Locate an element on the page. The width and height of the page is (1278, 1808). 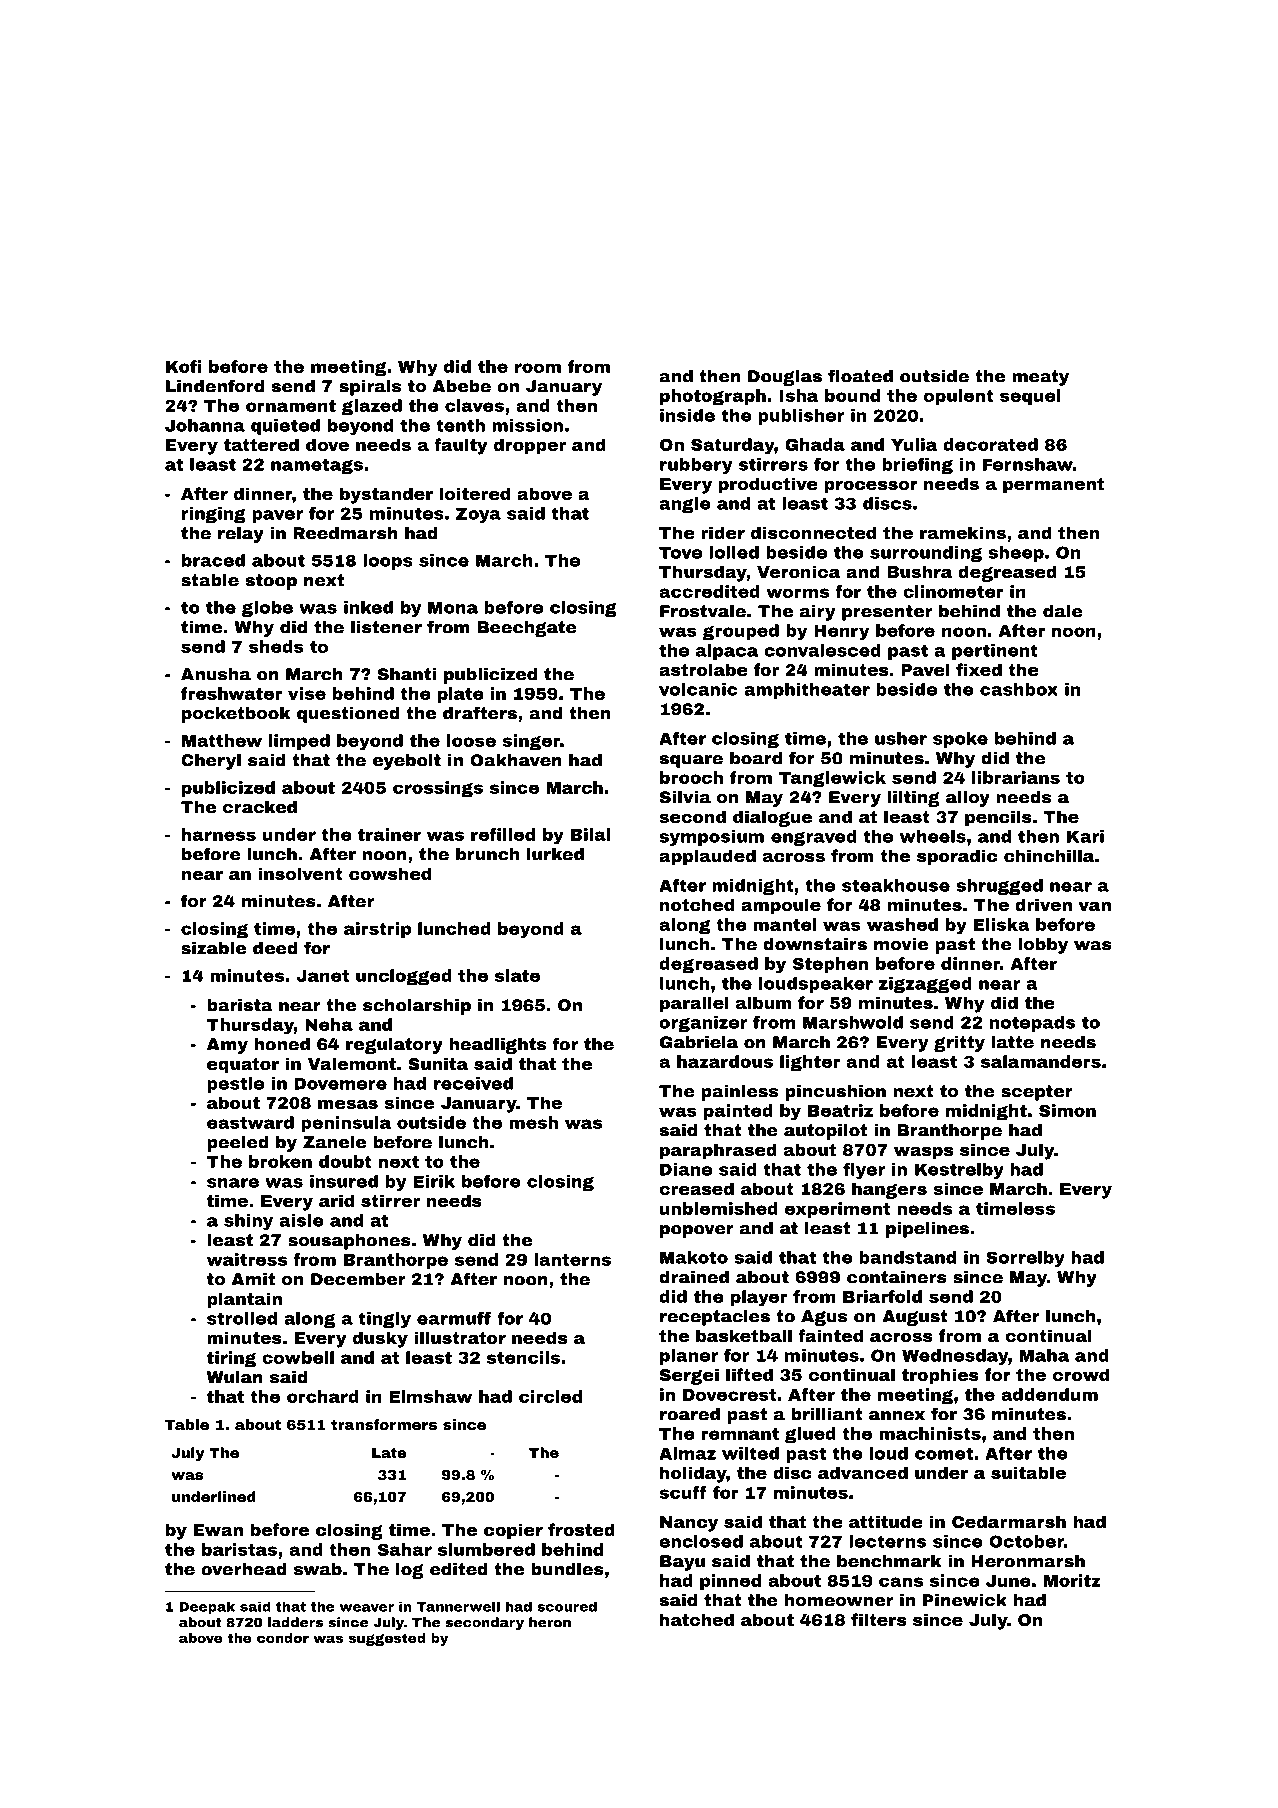
August is located at coordinates (915, 1318).
